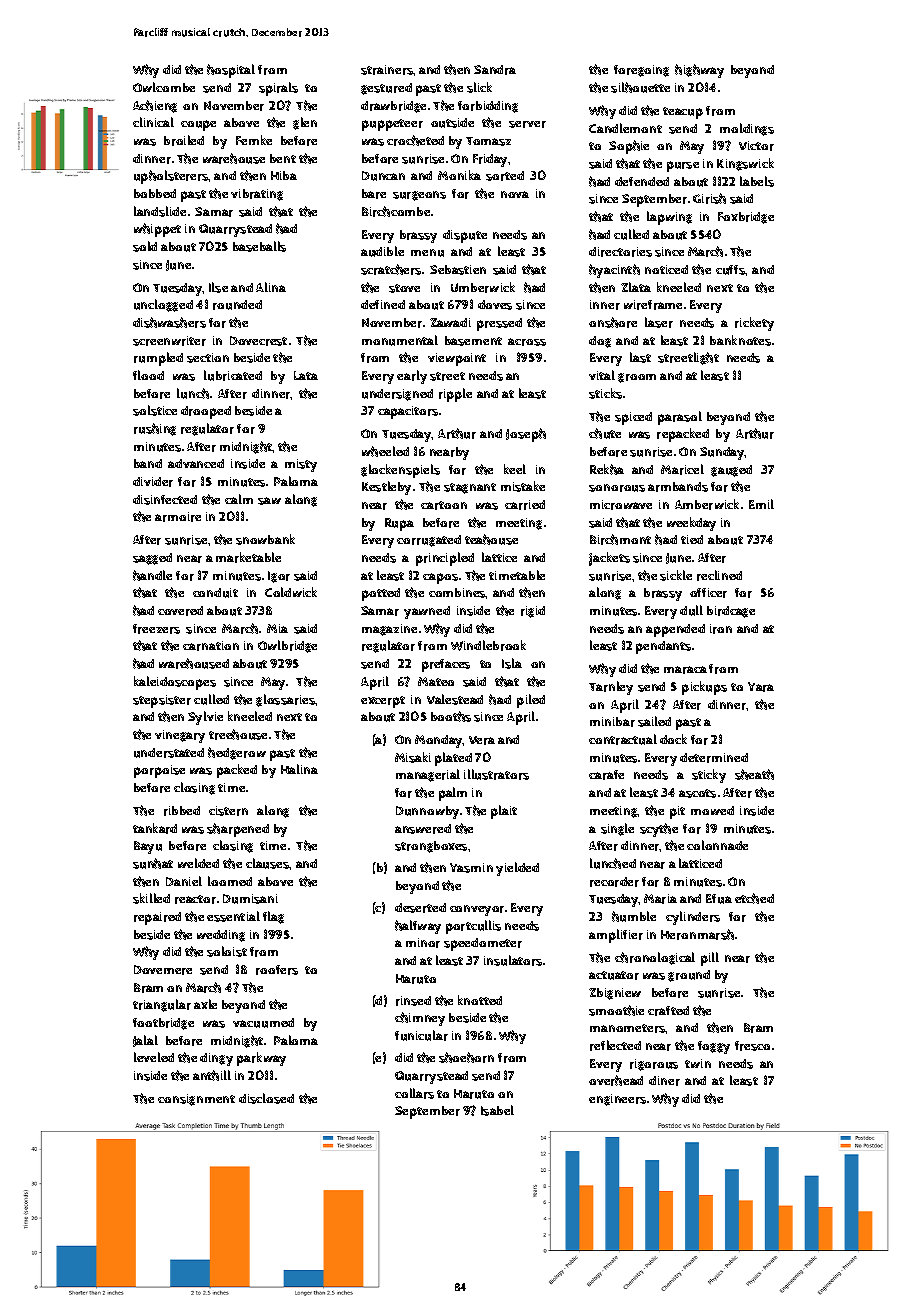 The height and width of the document is (1316, 908). I want to click on axle, so click(205, 1004).
